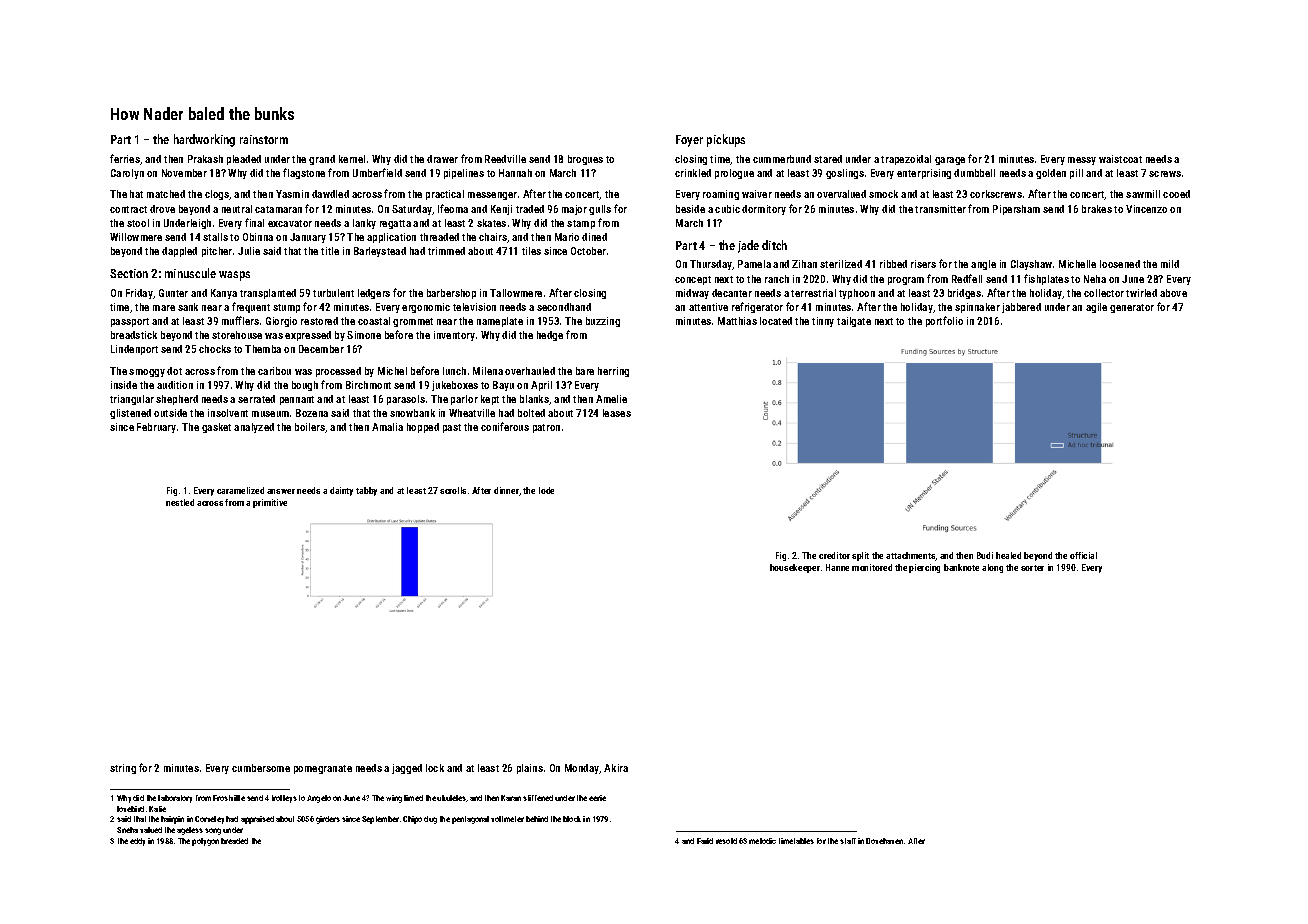  I want to click on Section, so click(129, 273).
